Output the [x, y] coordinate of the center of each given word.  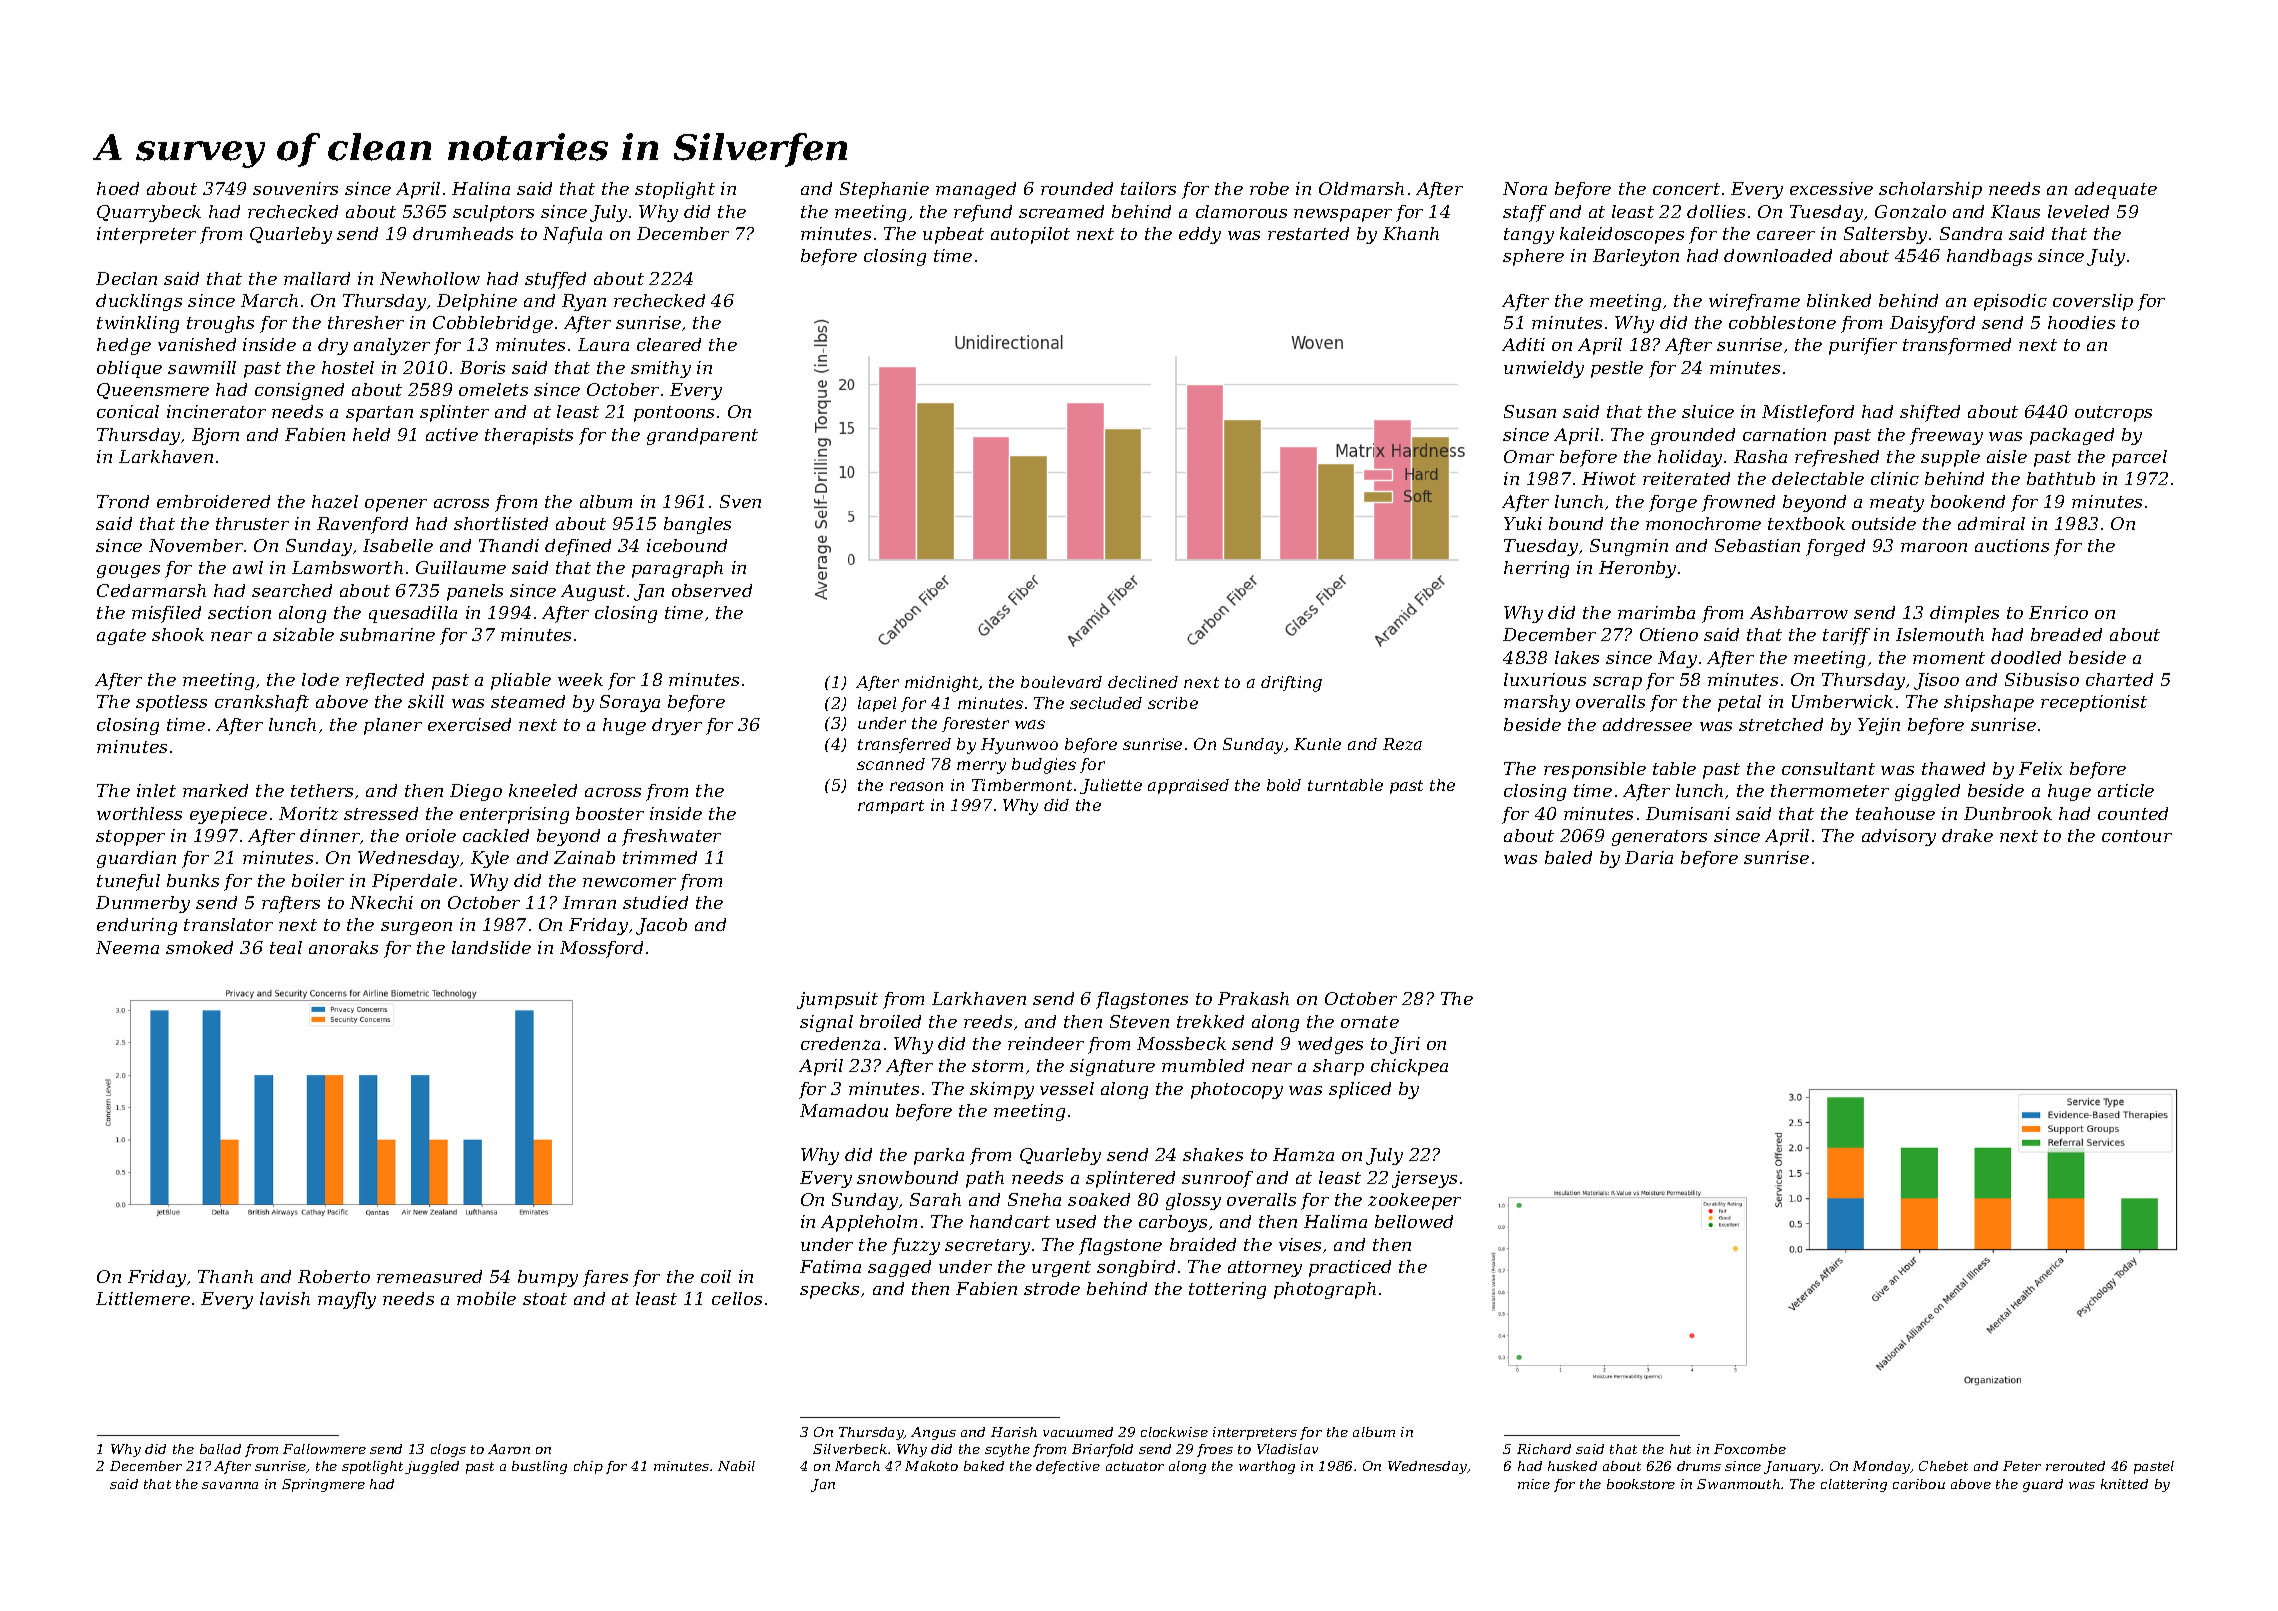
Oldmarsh [1361, 188]
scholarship [1930, 190]
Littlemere [143, 1298]
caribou [1919, 1484]
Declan [126, 278]
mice [1534, 1484]
